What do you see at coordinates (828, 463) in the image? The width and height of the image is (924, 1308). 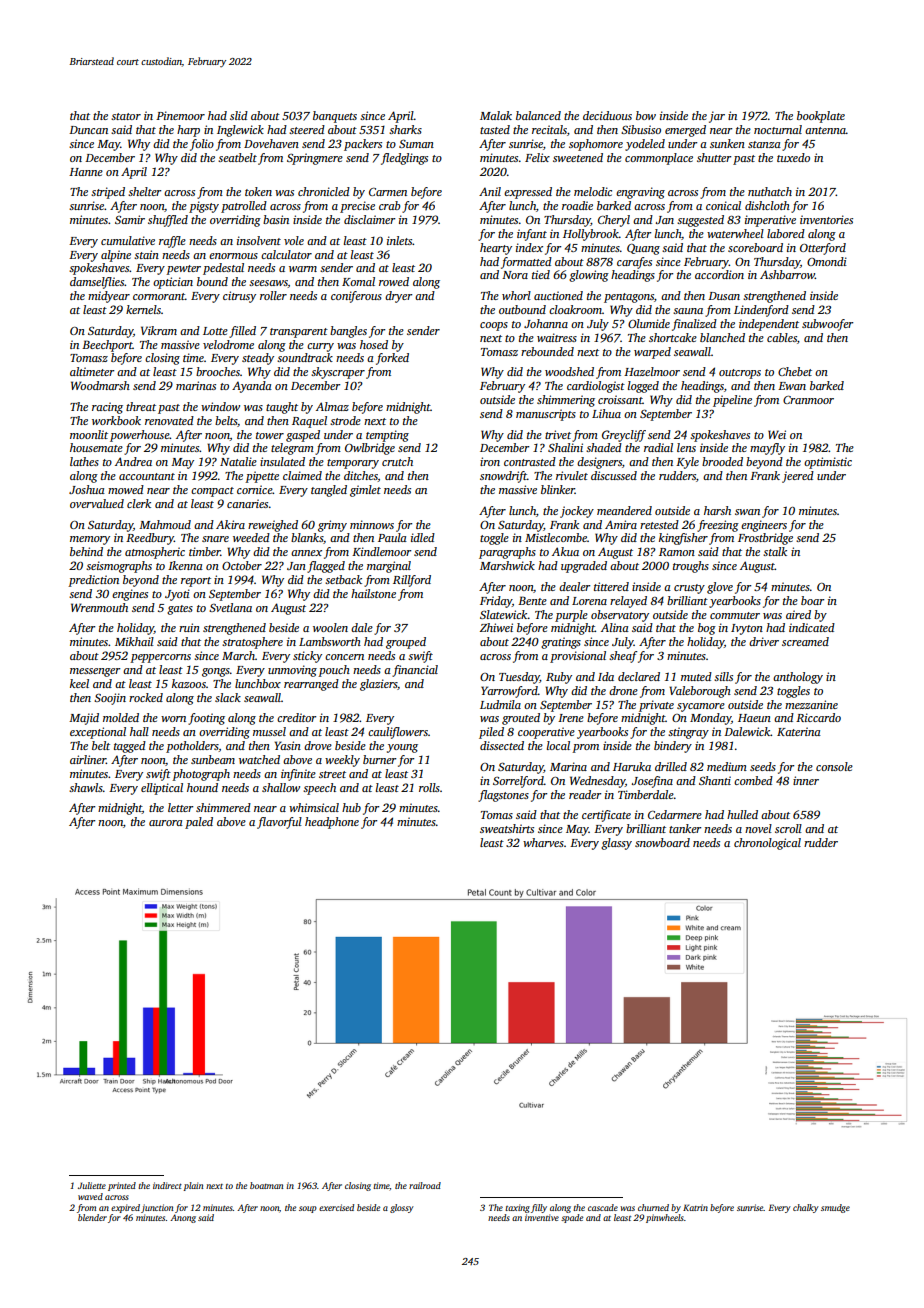 I see `optimistic` at bounding box center [828, 463].
